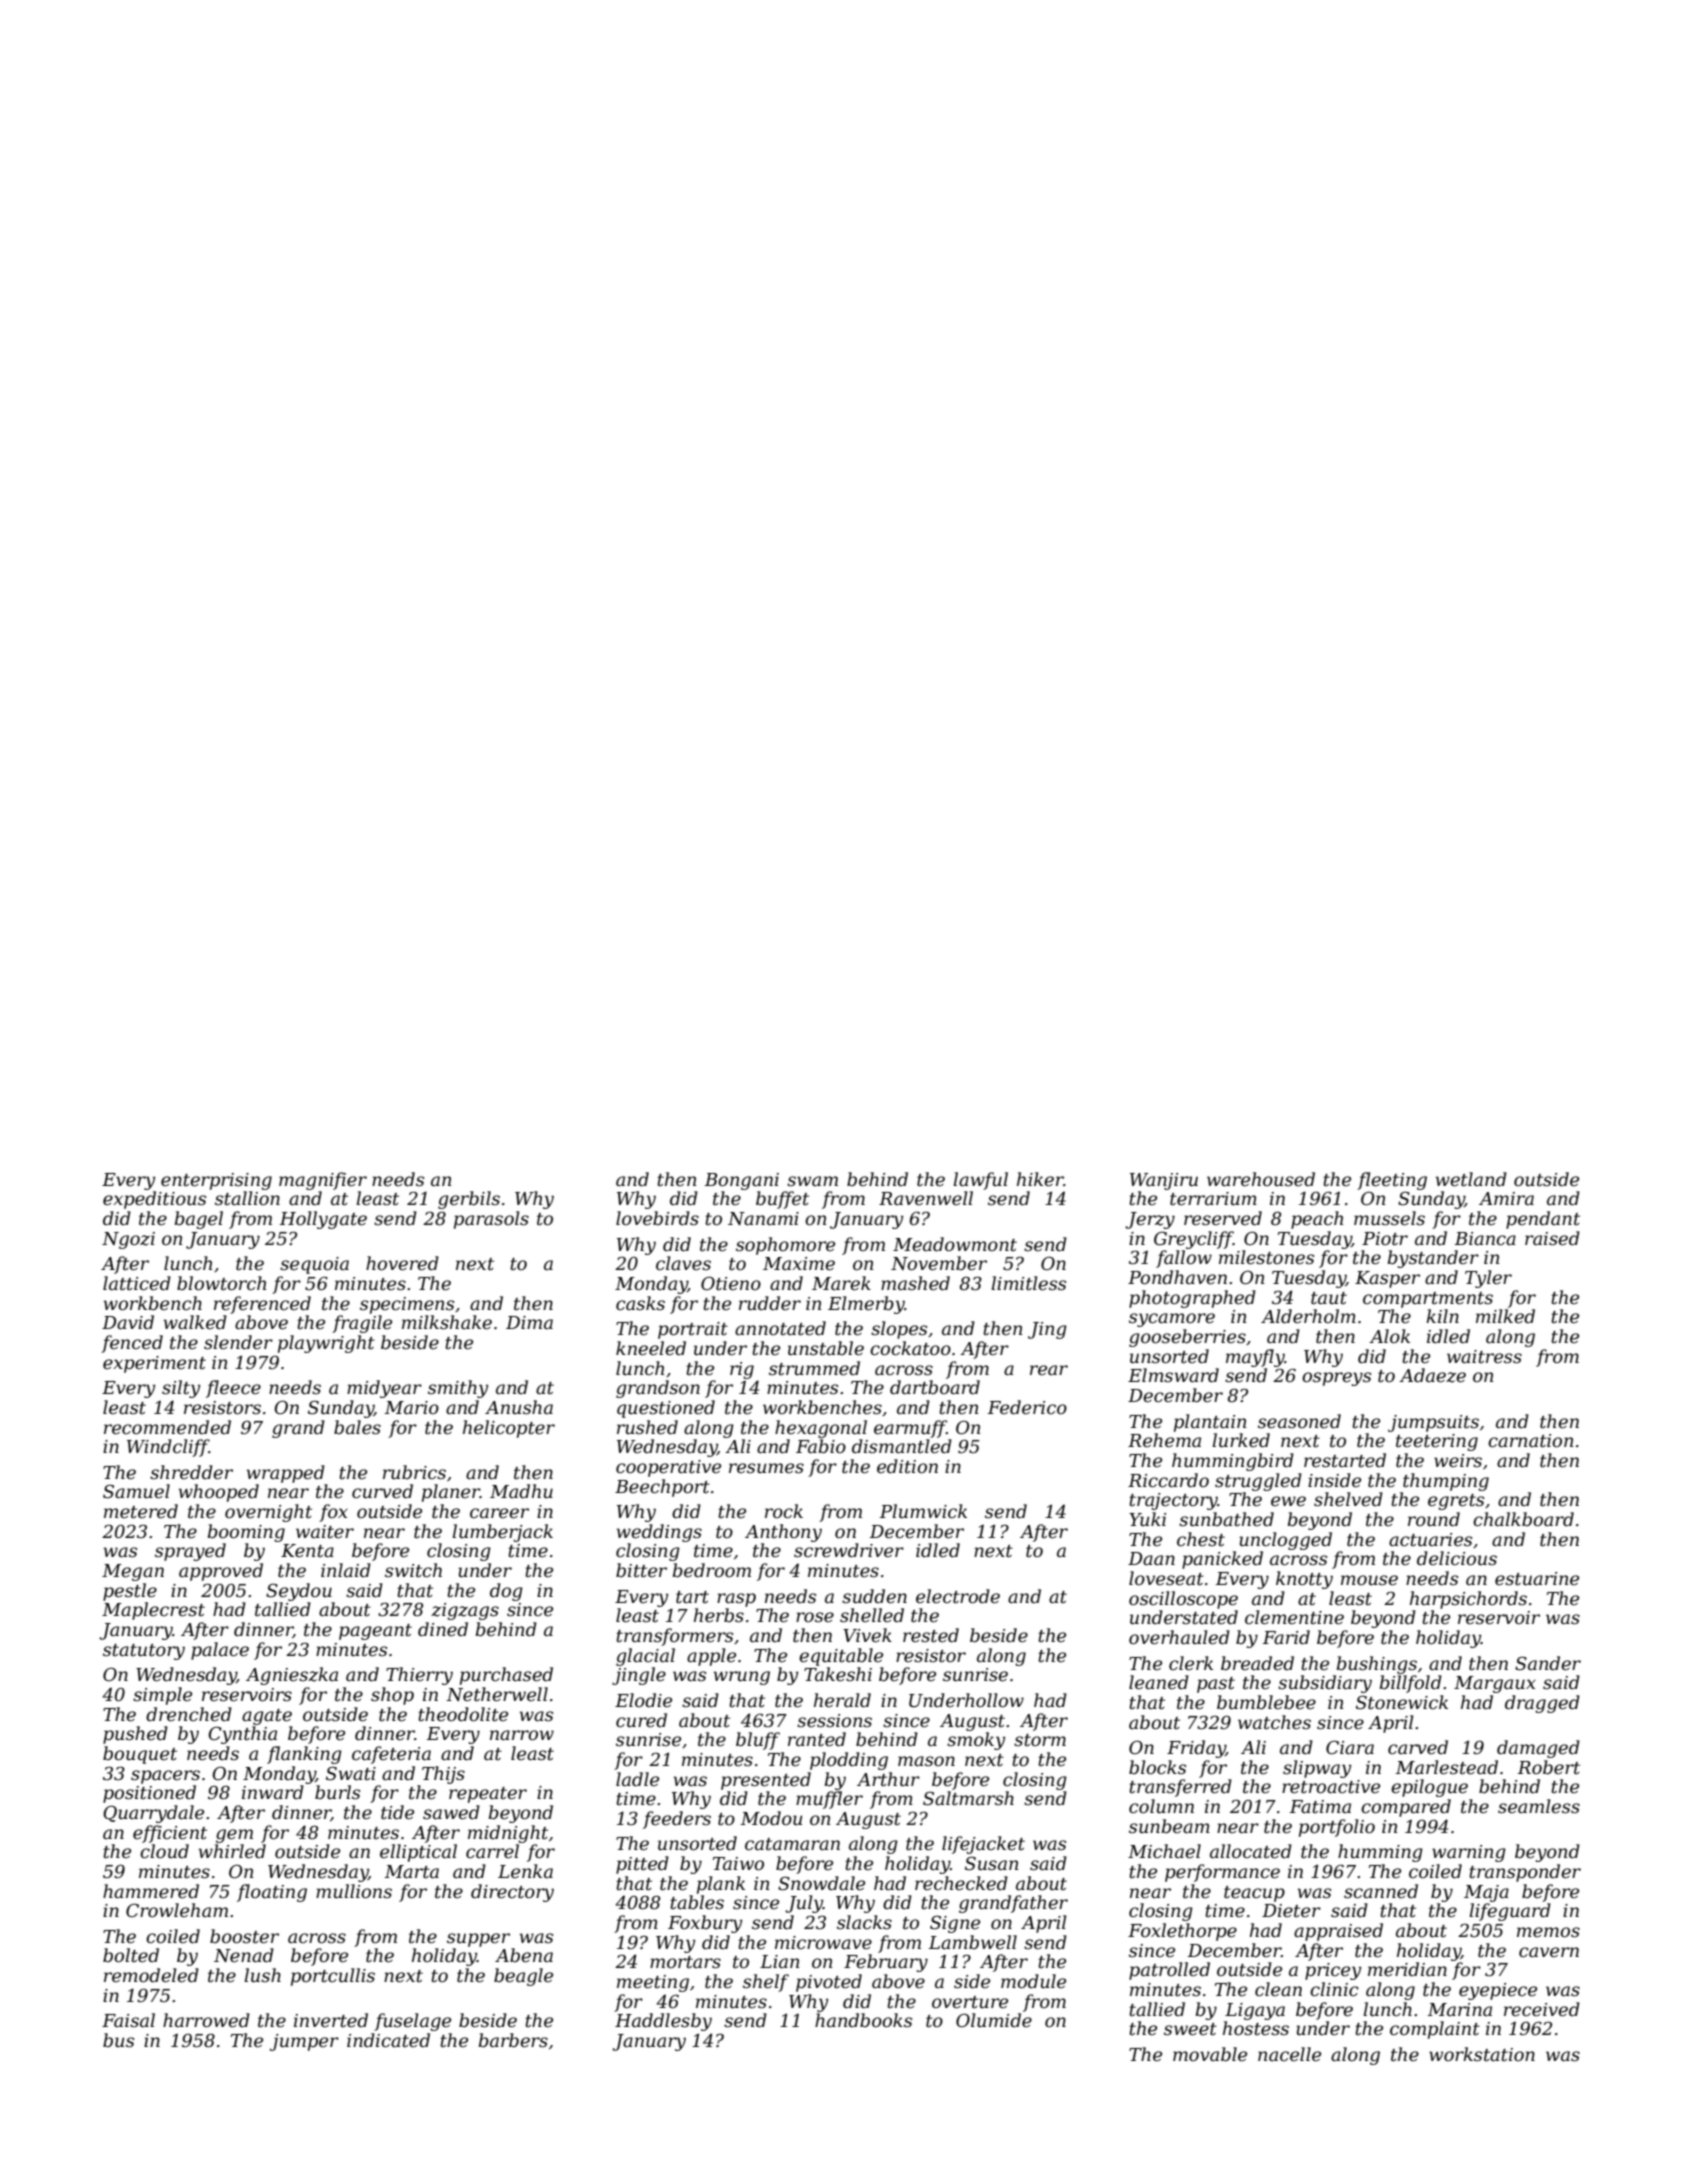 This screenshot has height=2178, width=1683. What do you see at coordinates (1488, 1279) in the screenshot?
I see `Tyler` at bounding box center [1488, 1279].
